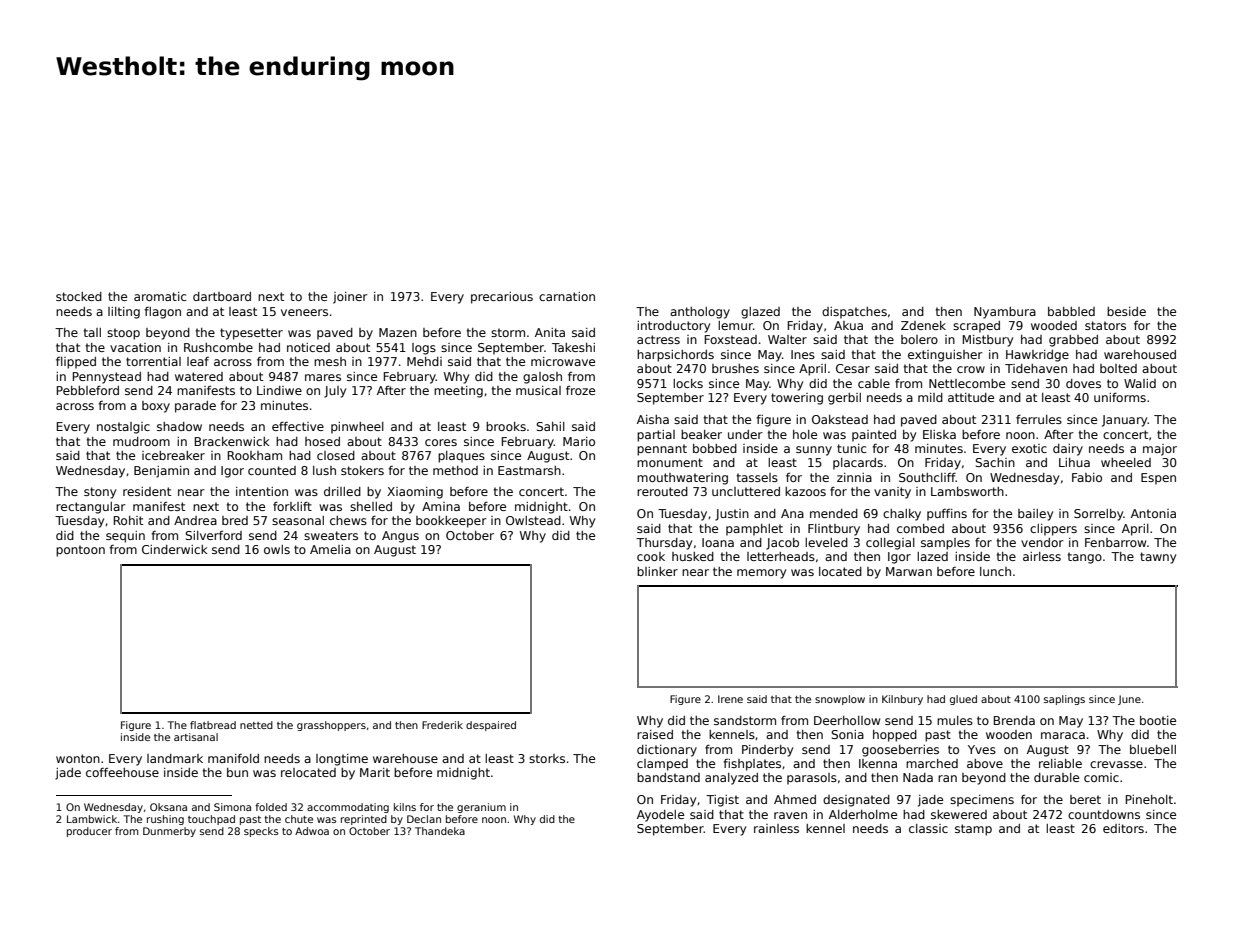 Image resolution: width=1233 pixels, height=952 pixels. Describe the element at coordinates (122, 772) in the screenshot. I see `coffeehouse` at that location.
